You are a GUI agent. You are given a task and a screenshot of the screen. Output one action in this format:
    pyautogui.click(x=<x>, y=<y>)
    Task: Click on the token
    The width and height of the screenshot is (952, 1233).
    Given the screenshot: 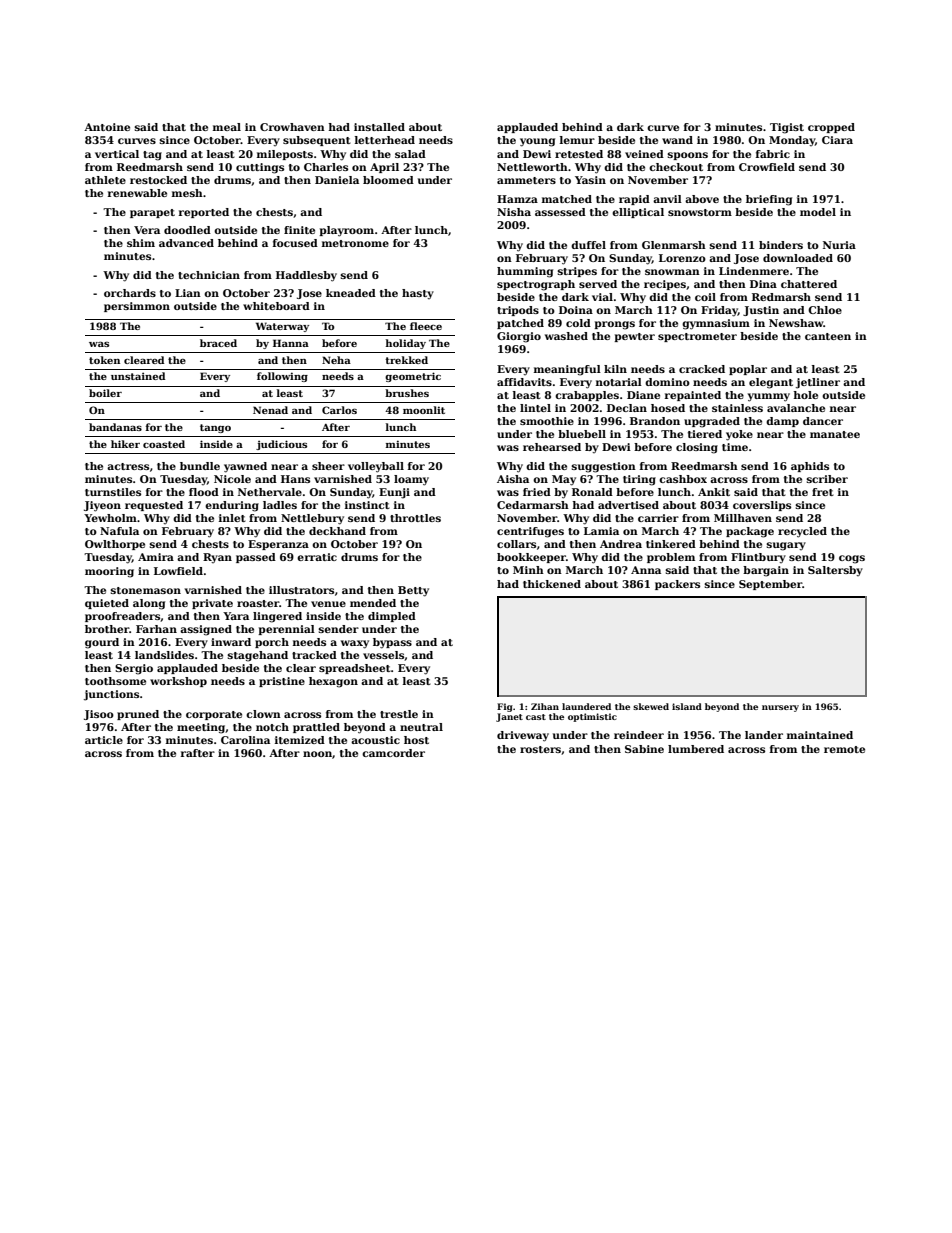 What is the action you would take?
    pyautogui.click(x=104, y=360)
